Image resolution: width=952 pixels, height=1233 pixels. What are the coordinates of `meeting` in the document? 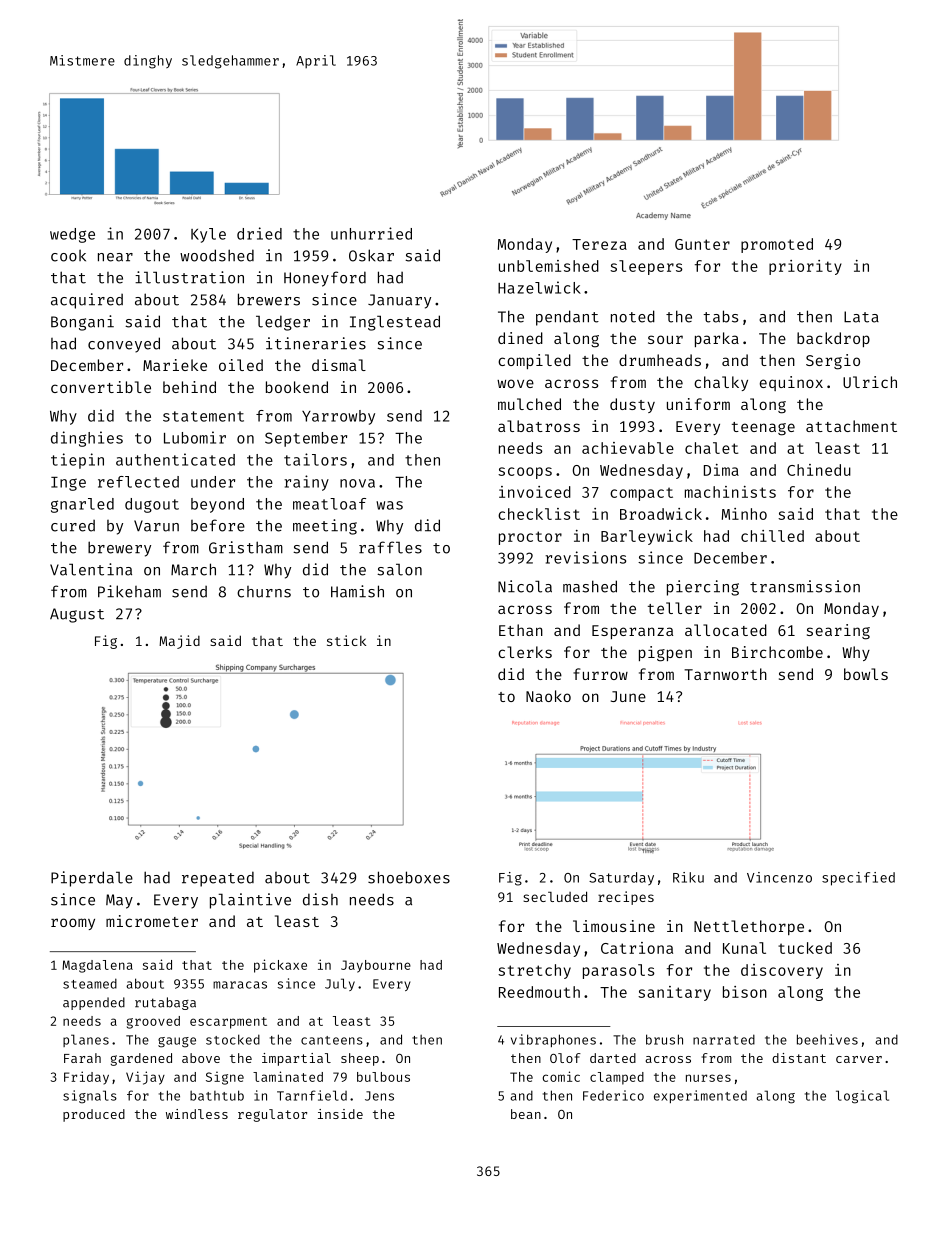 It's located at (325, 527).
